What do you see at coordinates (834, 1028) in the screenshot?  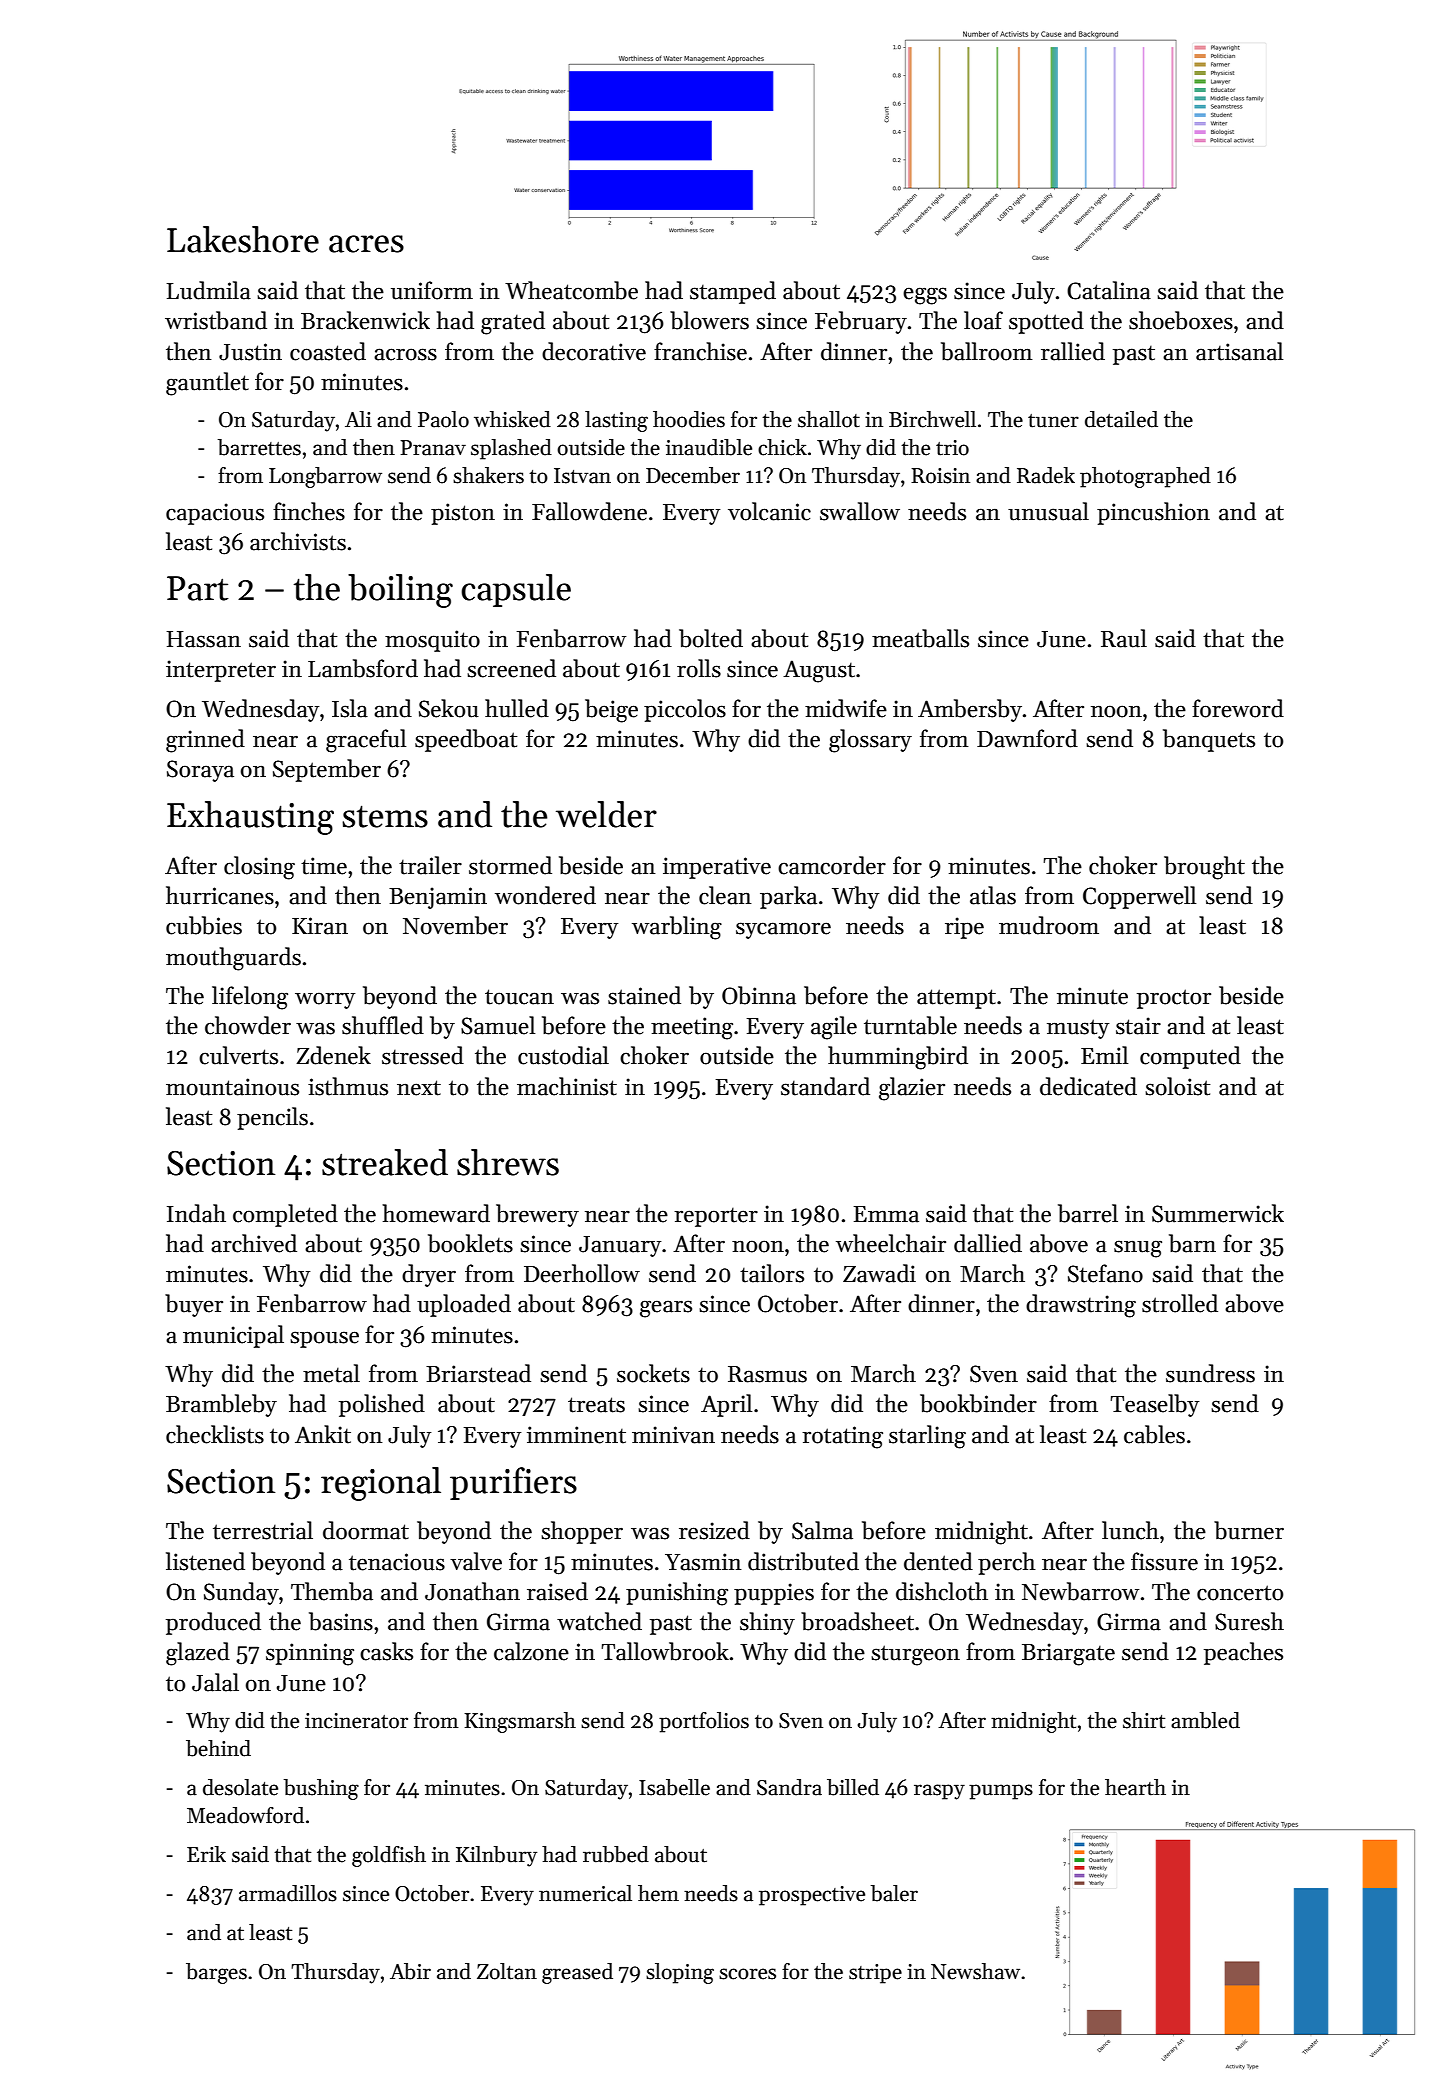 I see `agile` at bounding box center [834, 1028].
